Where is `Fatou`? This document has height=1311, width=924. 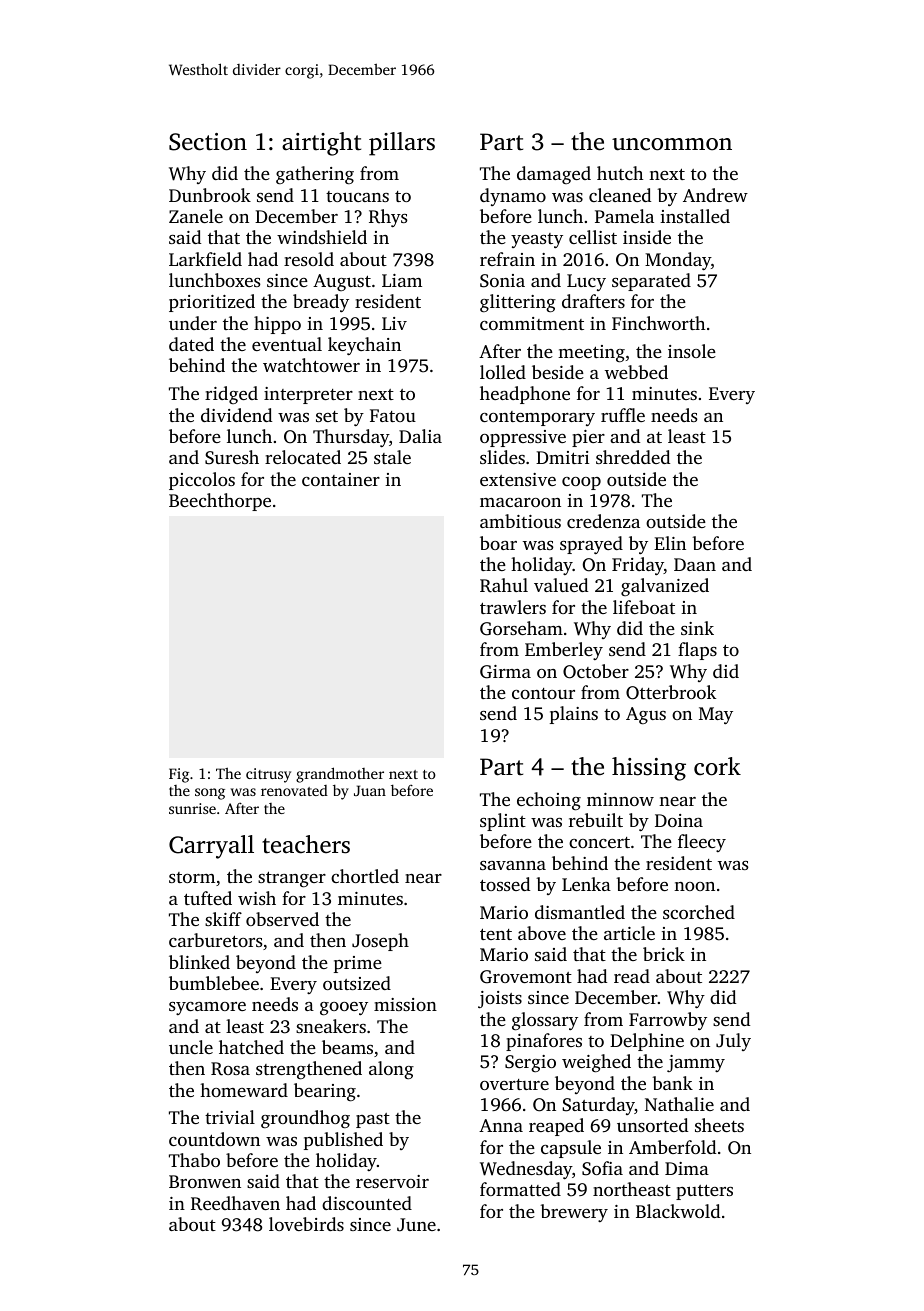 Fatou is located at coordinates (393, 415).
